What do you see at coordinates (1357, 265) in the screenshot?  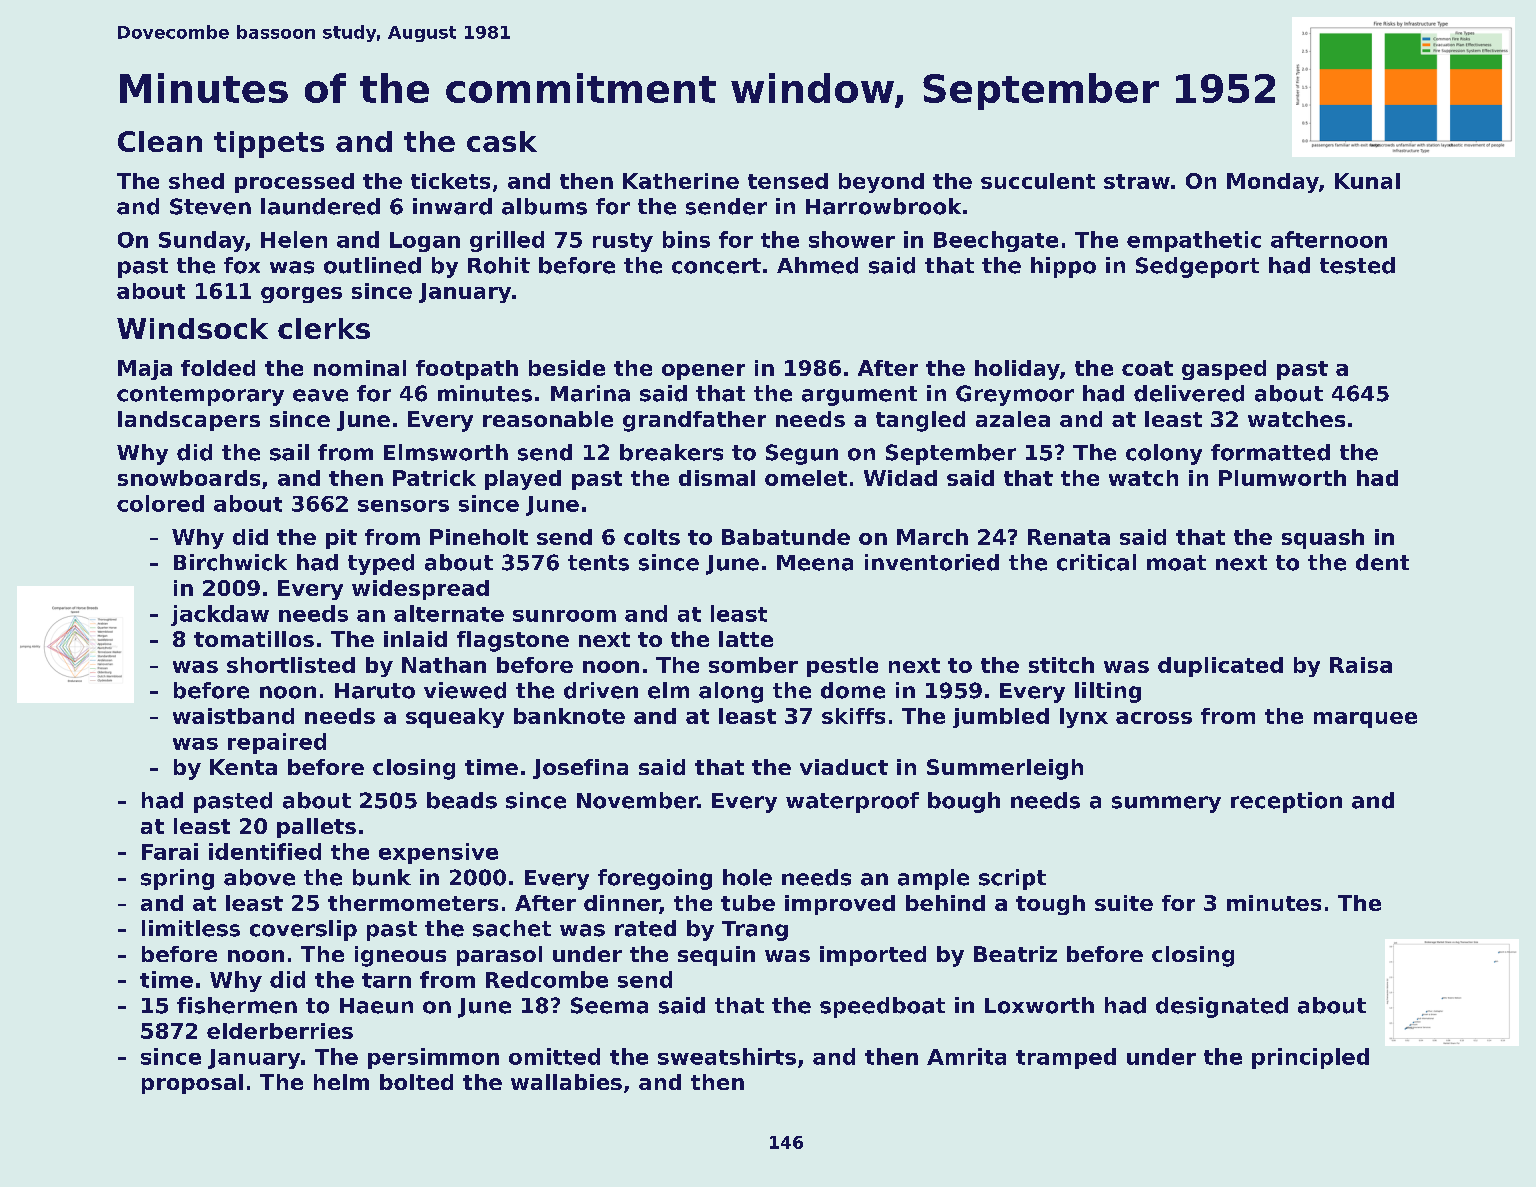 I see `tested` at bounding box center [1357, 265].
